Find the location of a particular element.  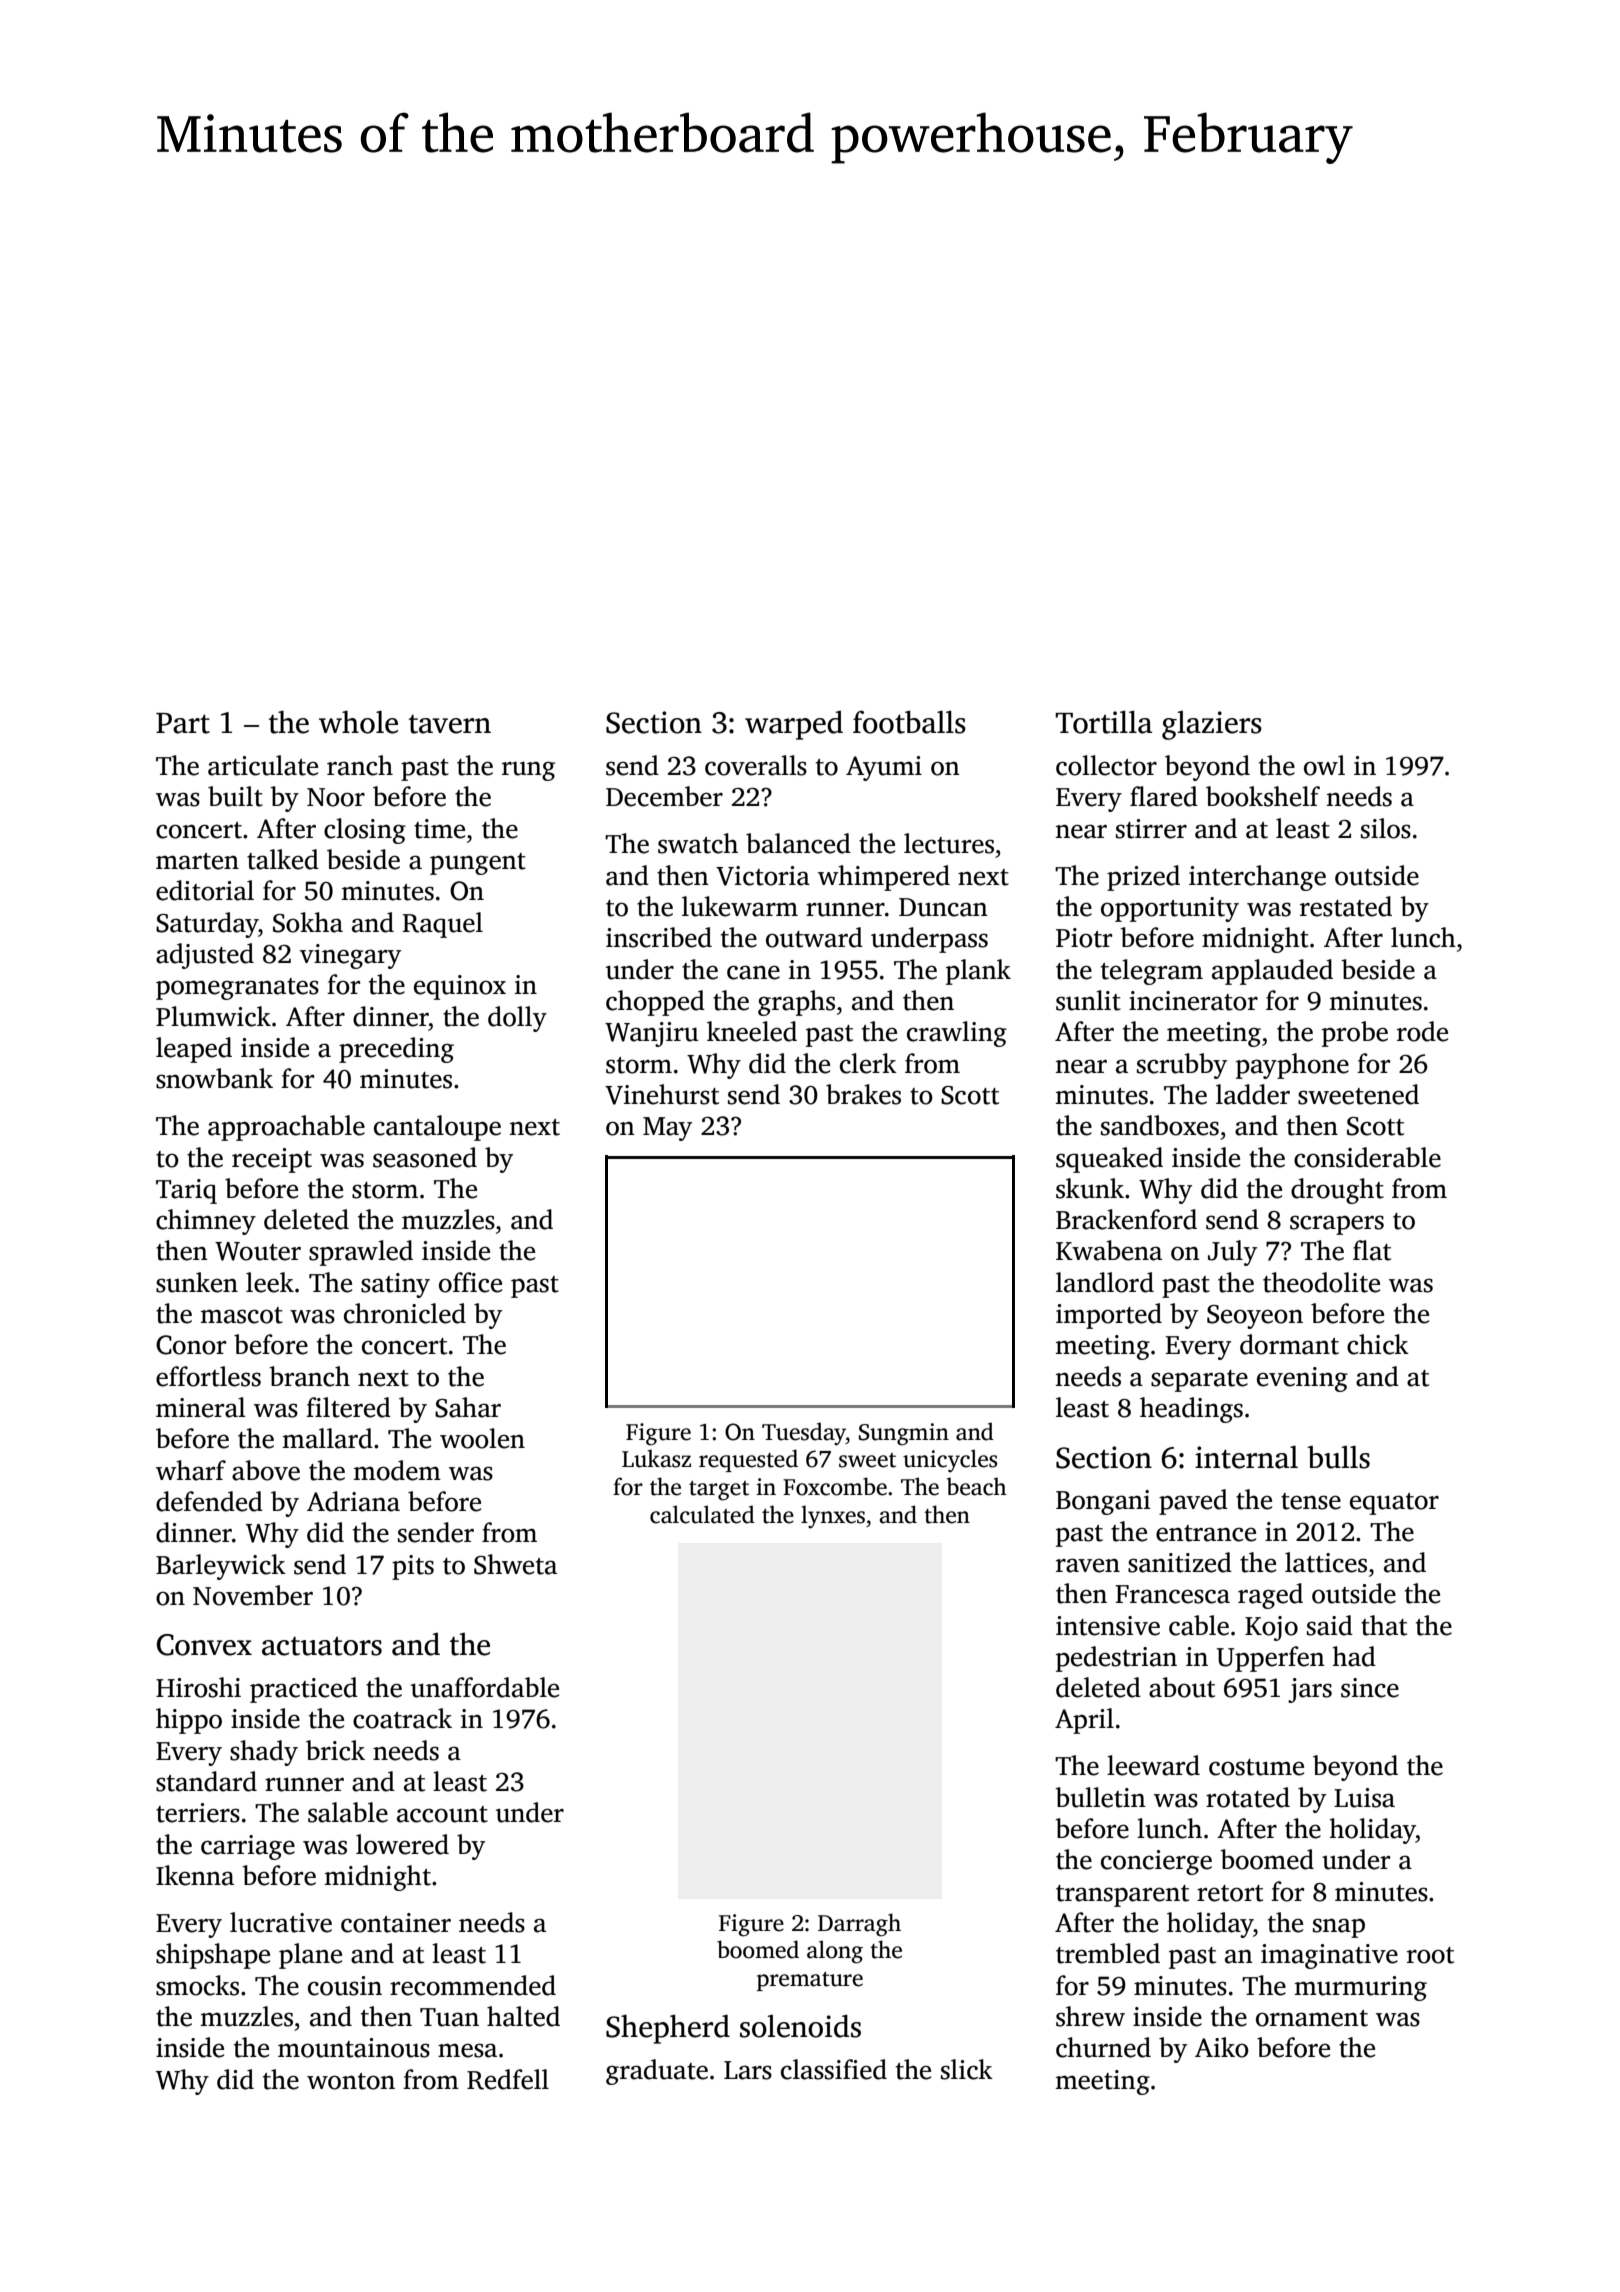

separate is located at coordinates (1199, 1381).
